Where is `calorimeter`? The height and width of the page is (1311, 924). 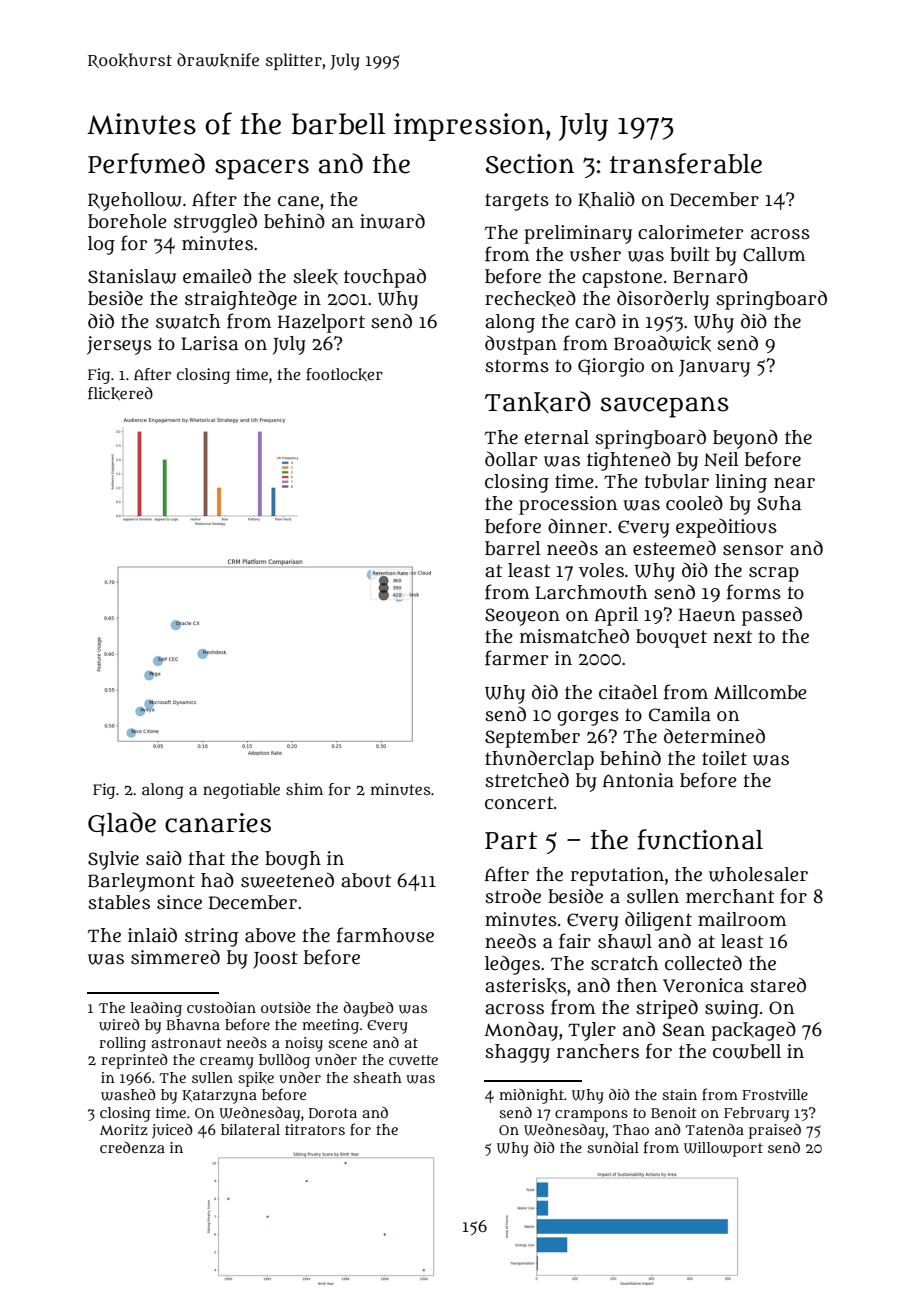 calorimeter is located at coordinates (690, 232).
